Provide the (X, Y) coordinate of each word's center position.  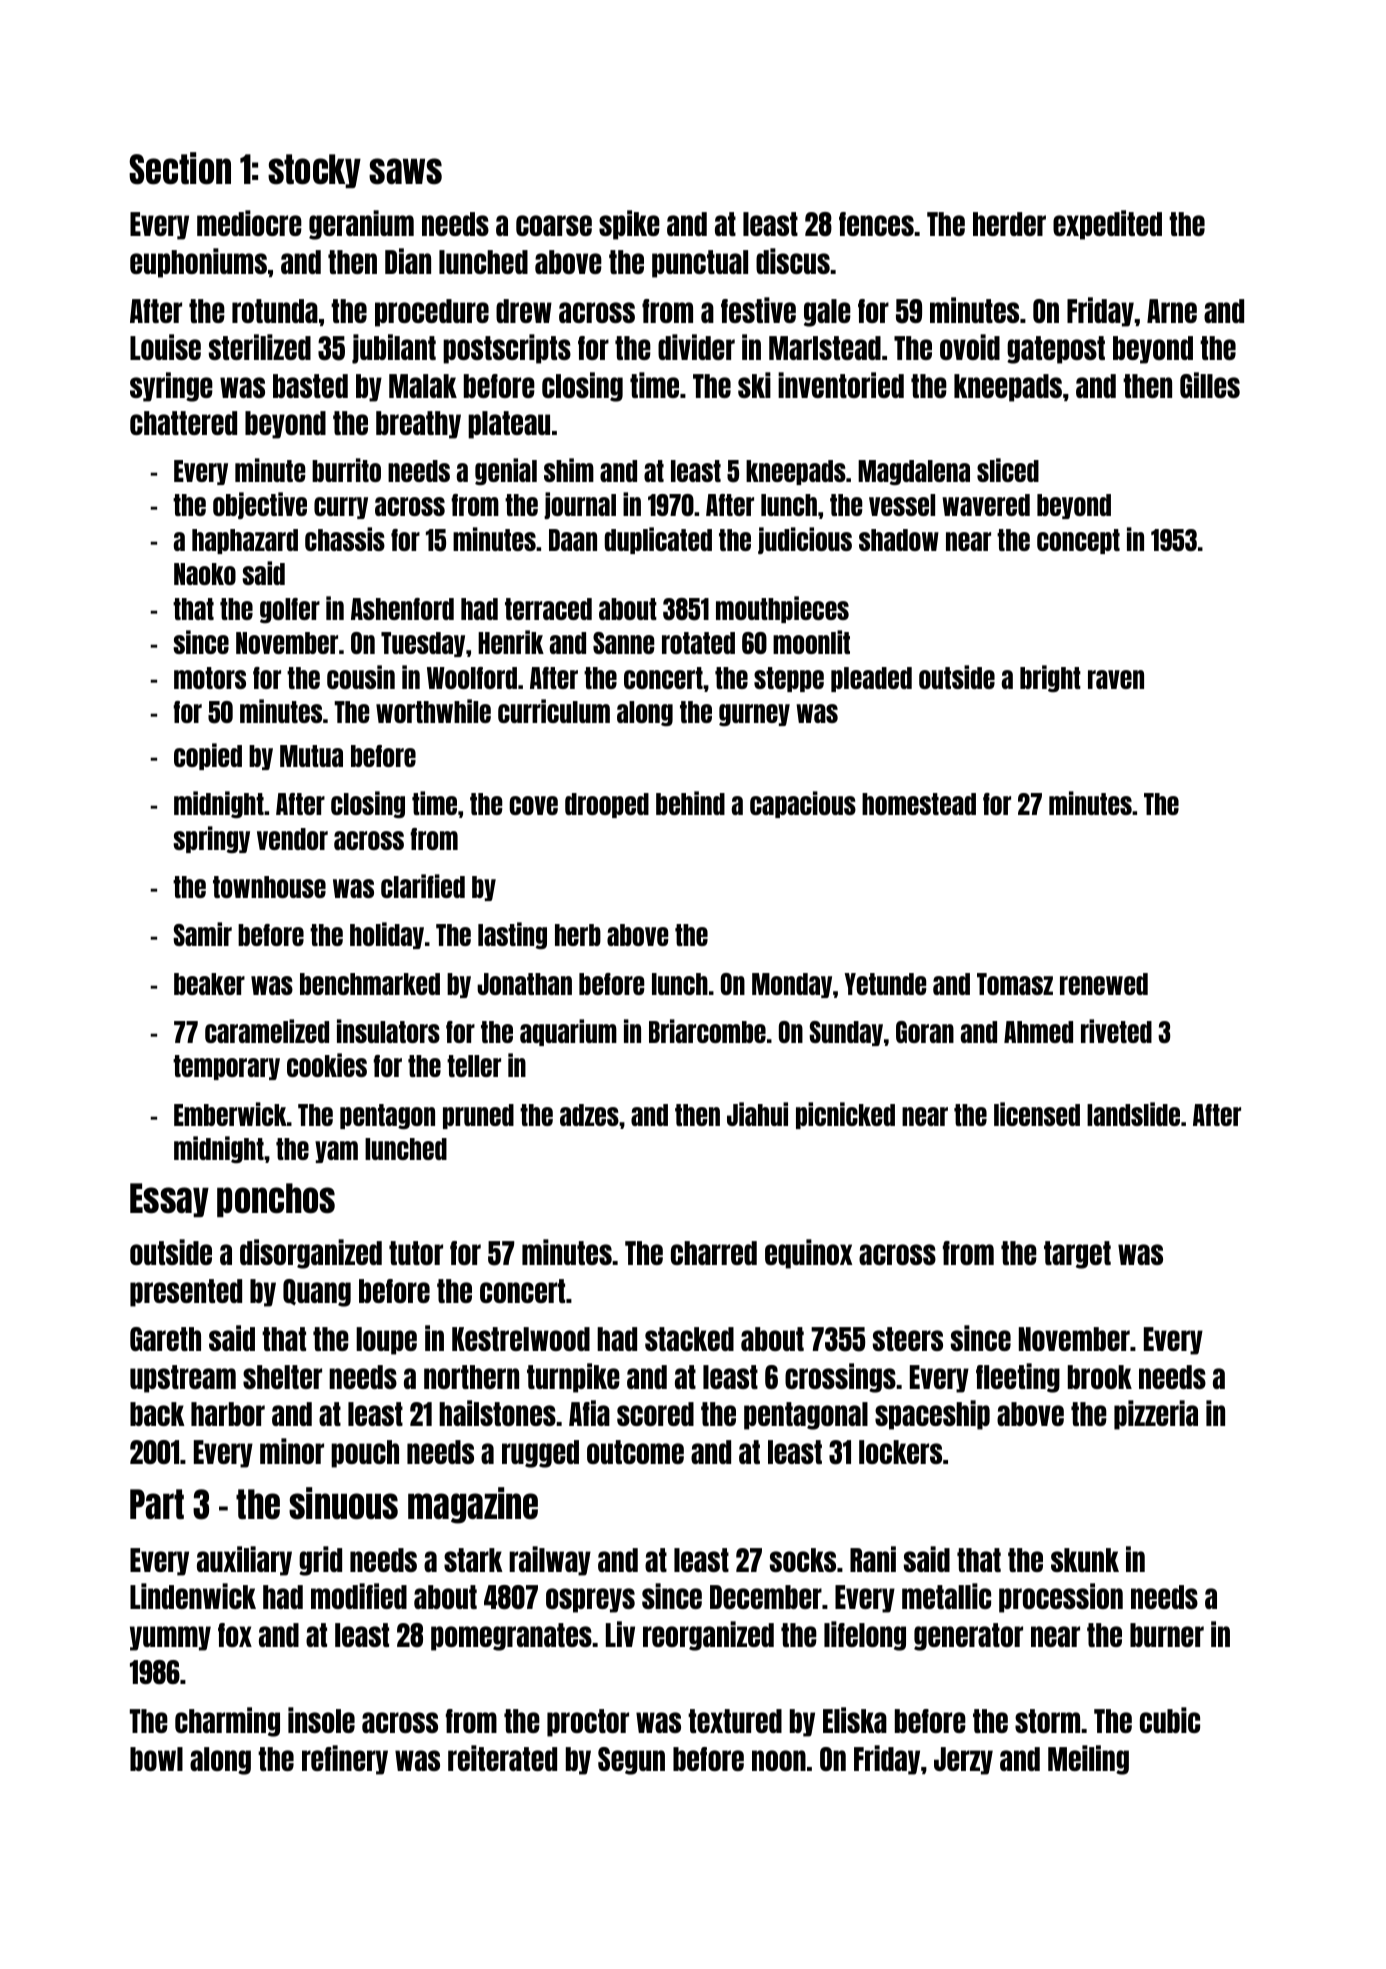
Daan (573, 540)
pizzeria (1156, 1415)
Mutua (311, 756)
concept (1078, 541)
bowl (156, 1759)
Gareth (165, 1339)
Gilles (1210, 385)
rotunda (275, 311)
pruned (478, 1116)
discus (793, 261)
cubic (1170, 1720)
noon (779, 1760)
